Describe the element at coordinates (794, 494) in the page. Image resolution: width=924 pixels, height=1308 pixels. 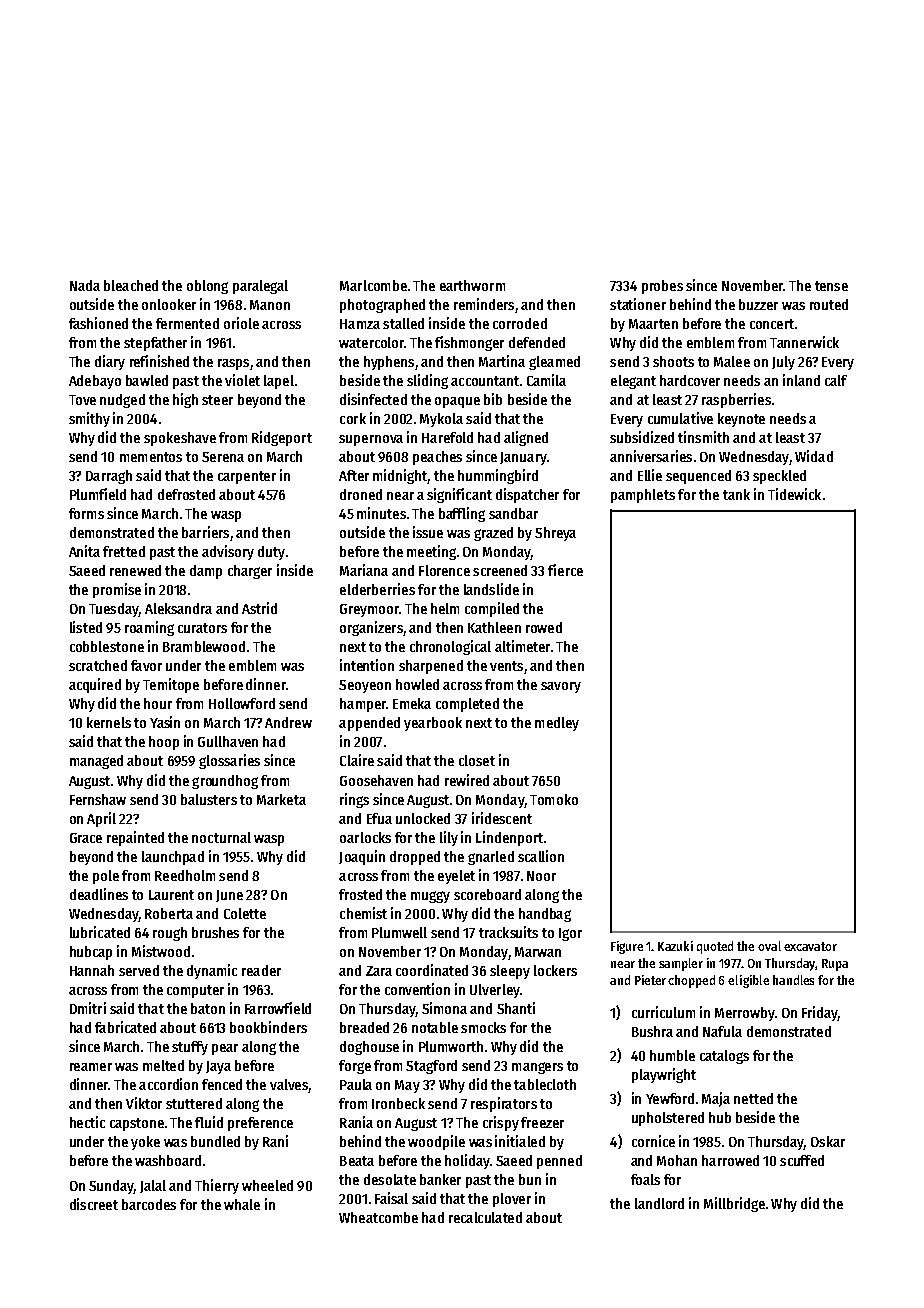
I see `Tidewick` at that location.
